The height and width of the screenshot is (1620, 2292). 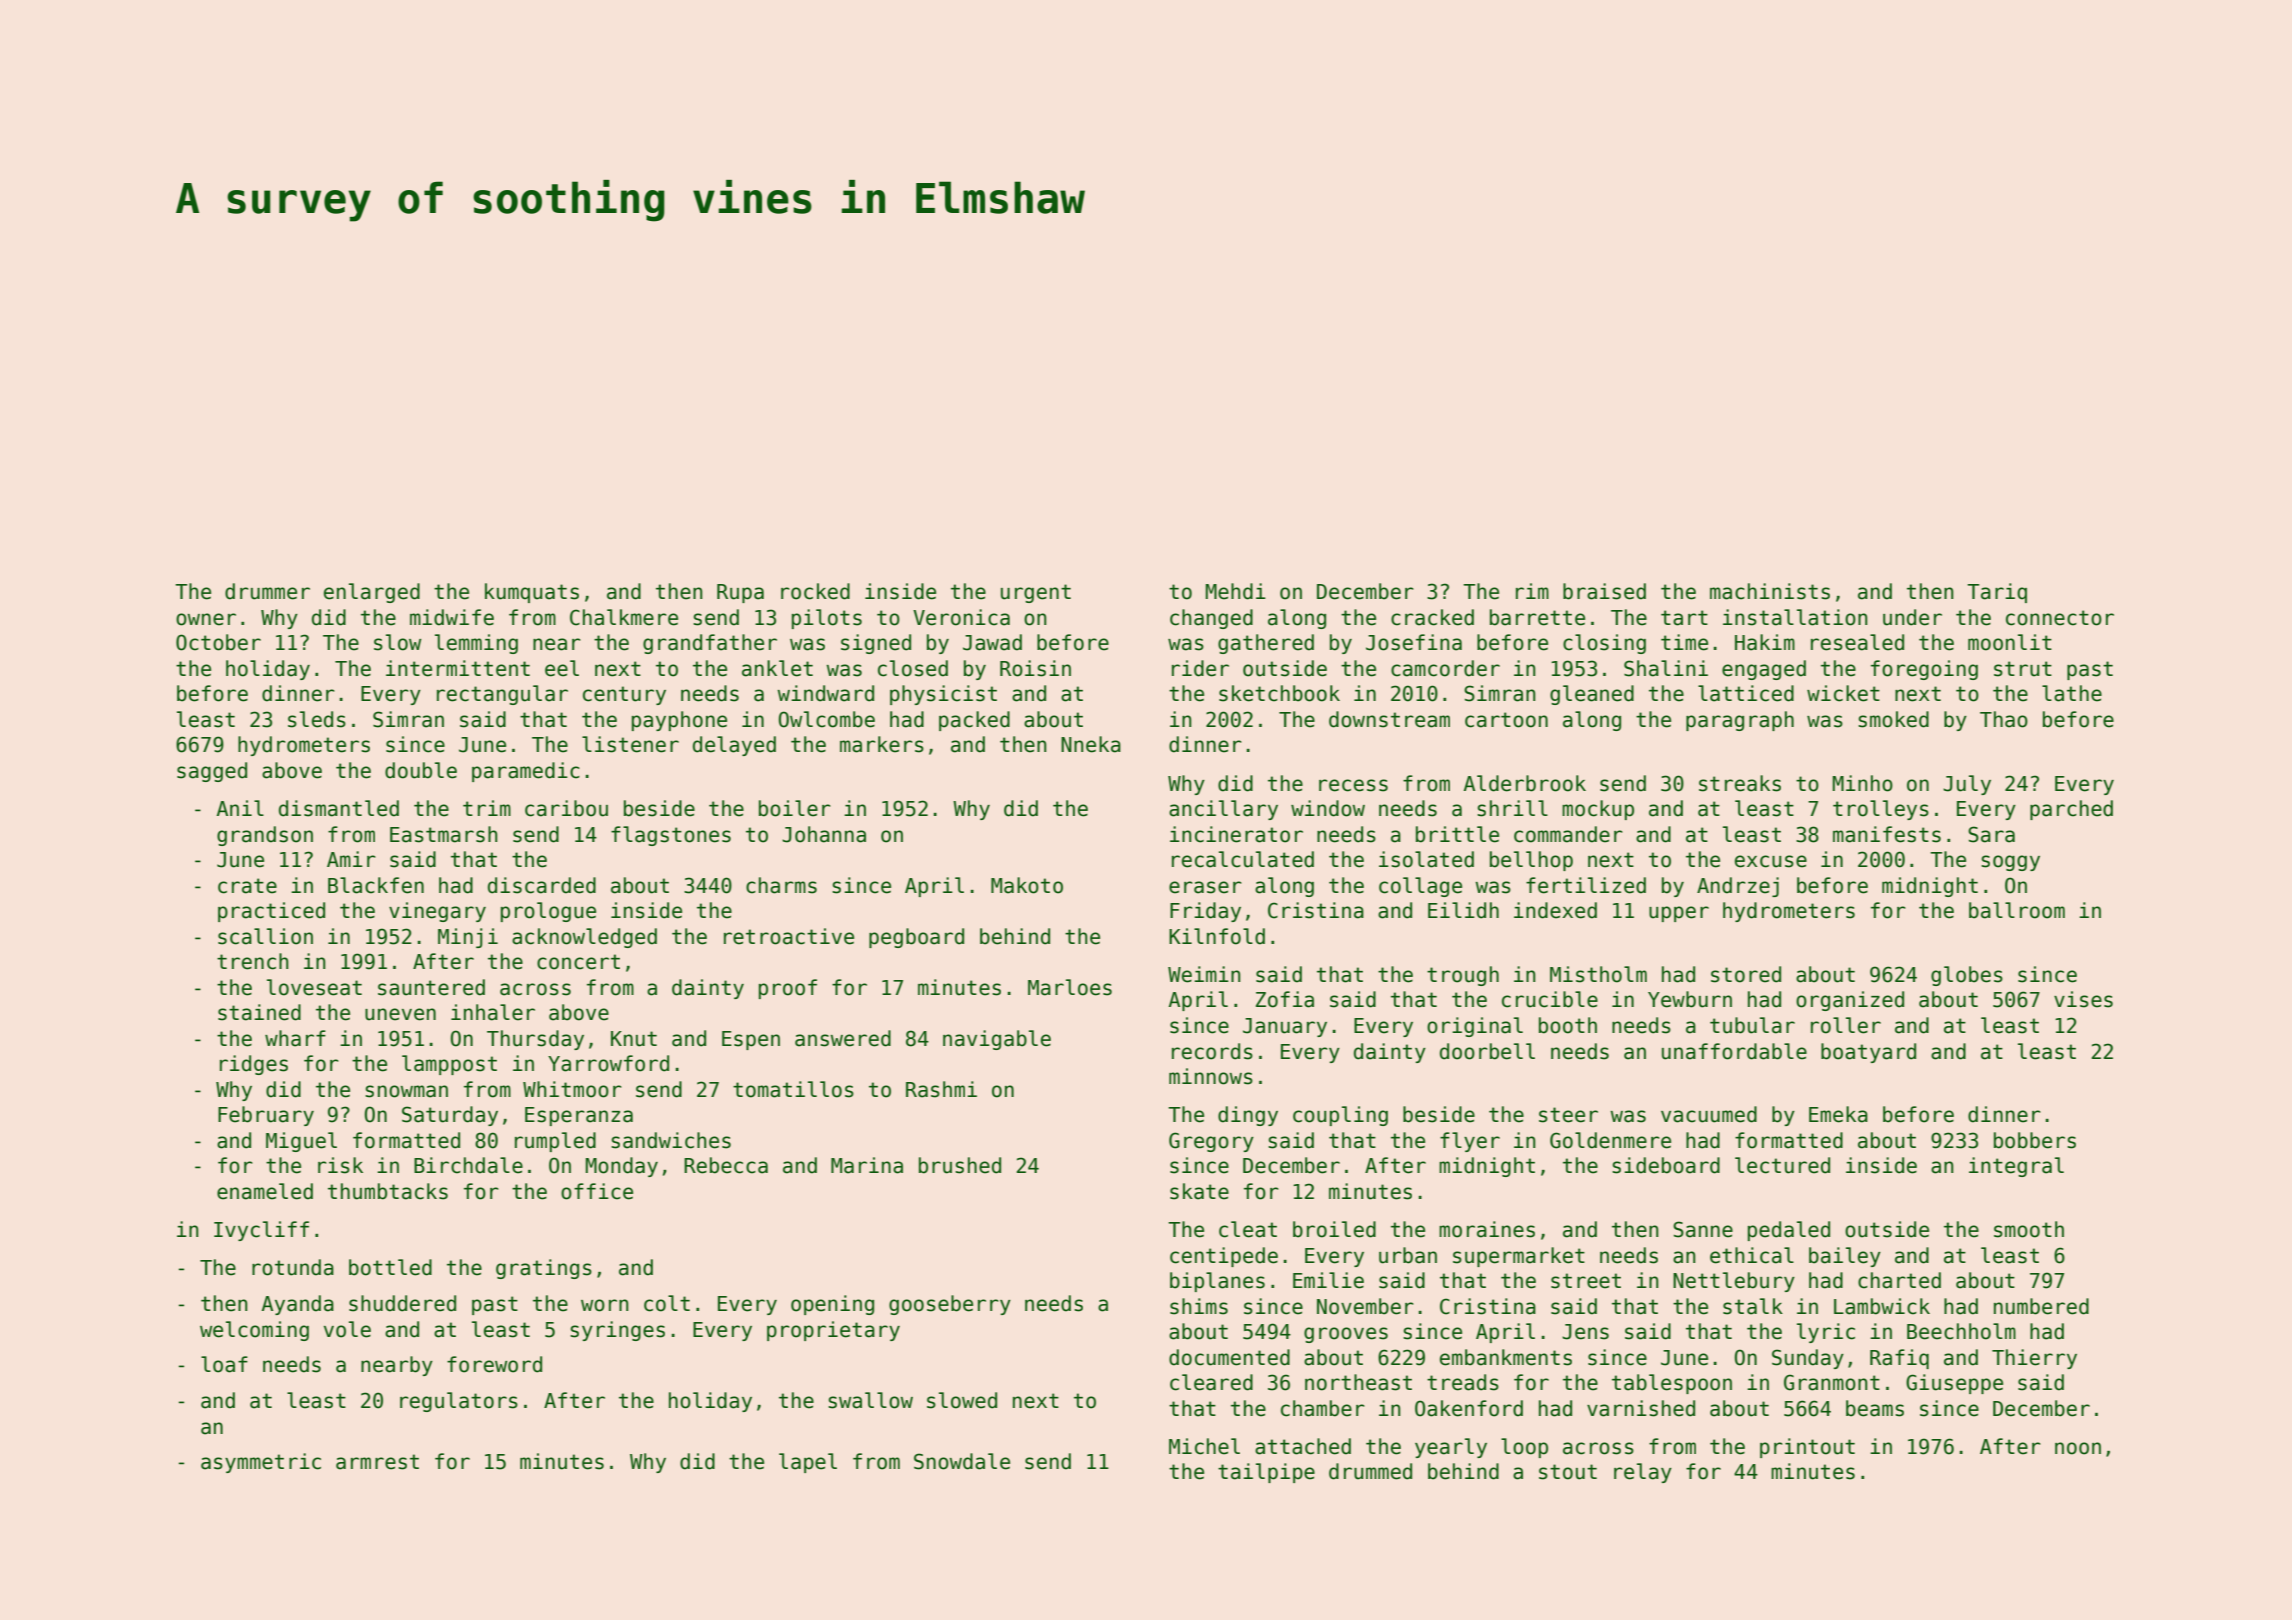 I want to click on vacuumed, so click(x=1709, y=1114).
